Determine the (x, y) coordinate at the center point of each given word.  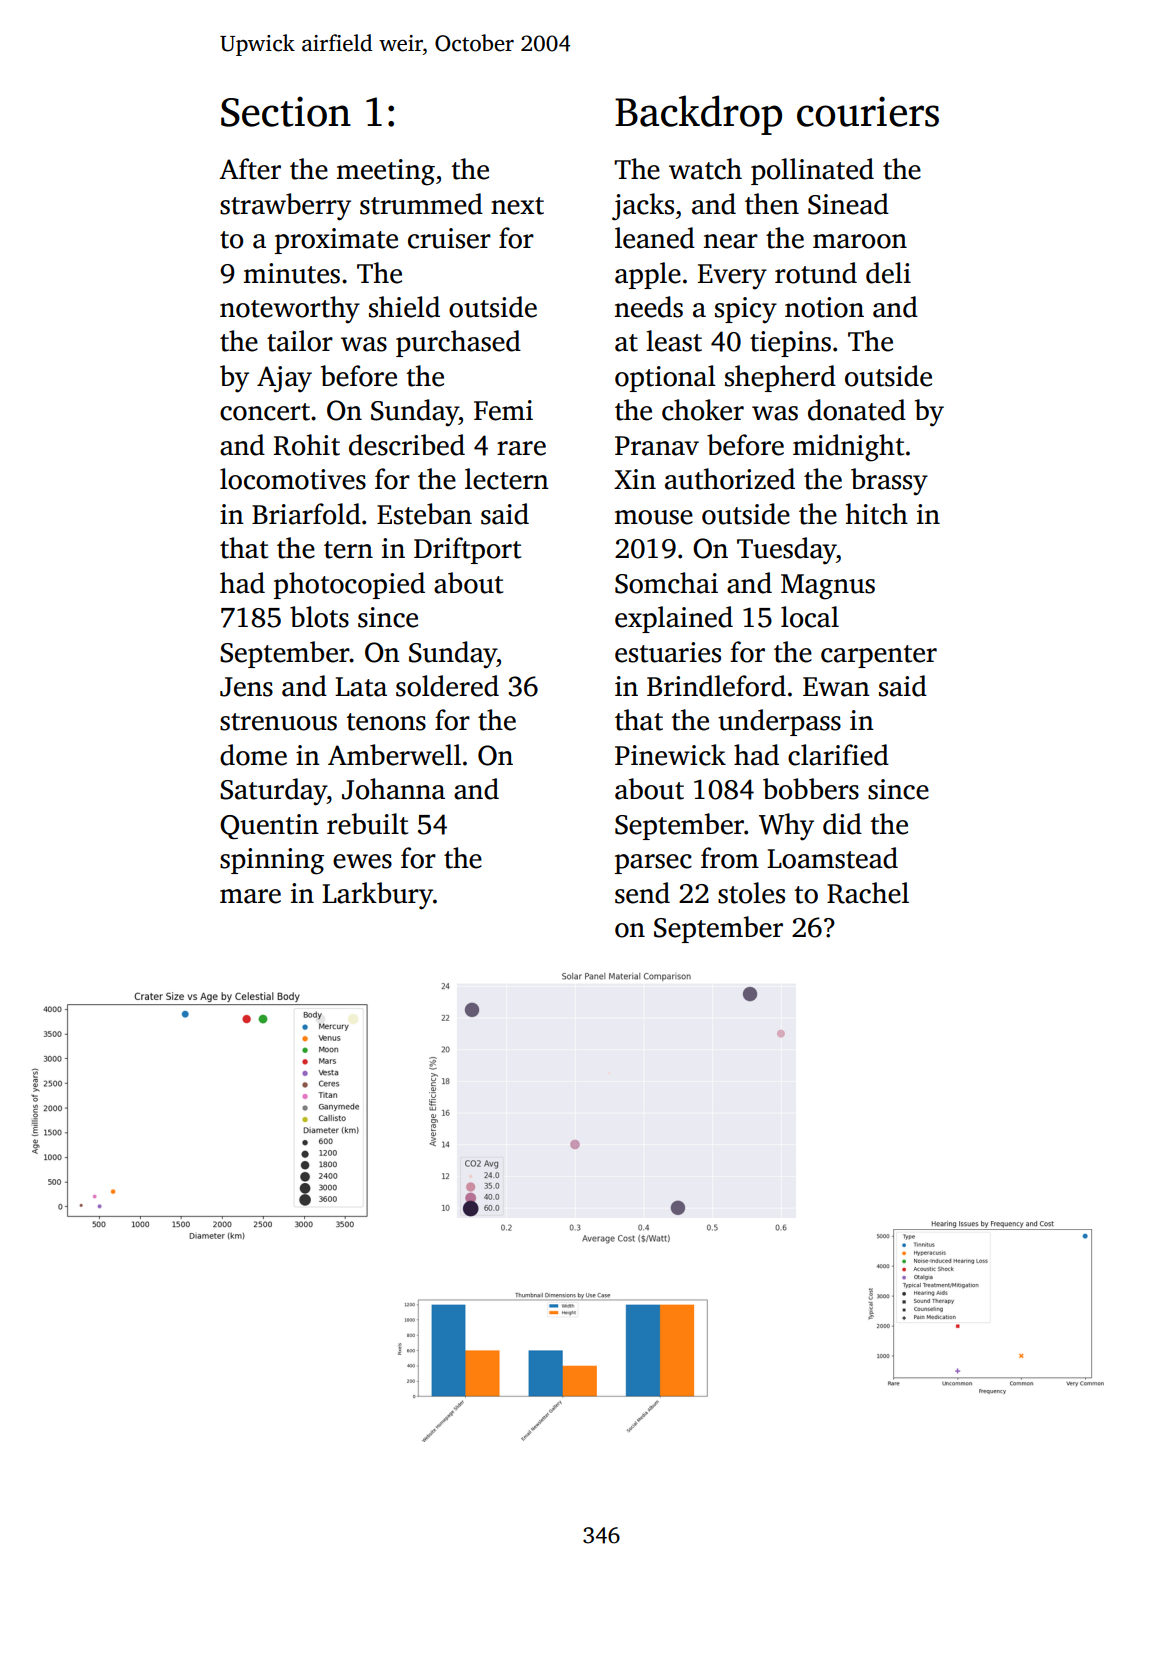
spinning (272, 861)
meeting (386, 172)
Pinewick (670, 755)
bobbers (811, 789)
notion (824, 307)
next (517, 206)
